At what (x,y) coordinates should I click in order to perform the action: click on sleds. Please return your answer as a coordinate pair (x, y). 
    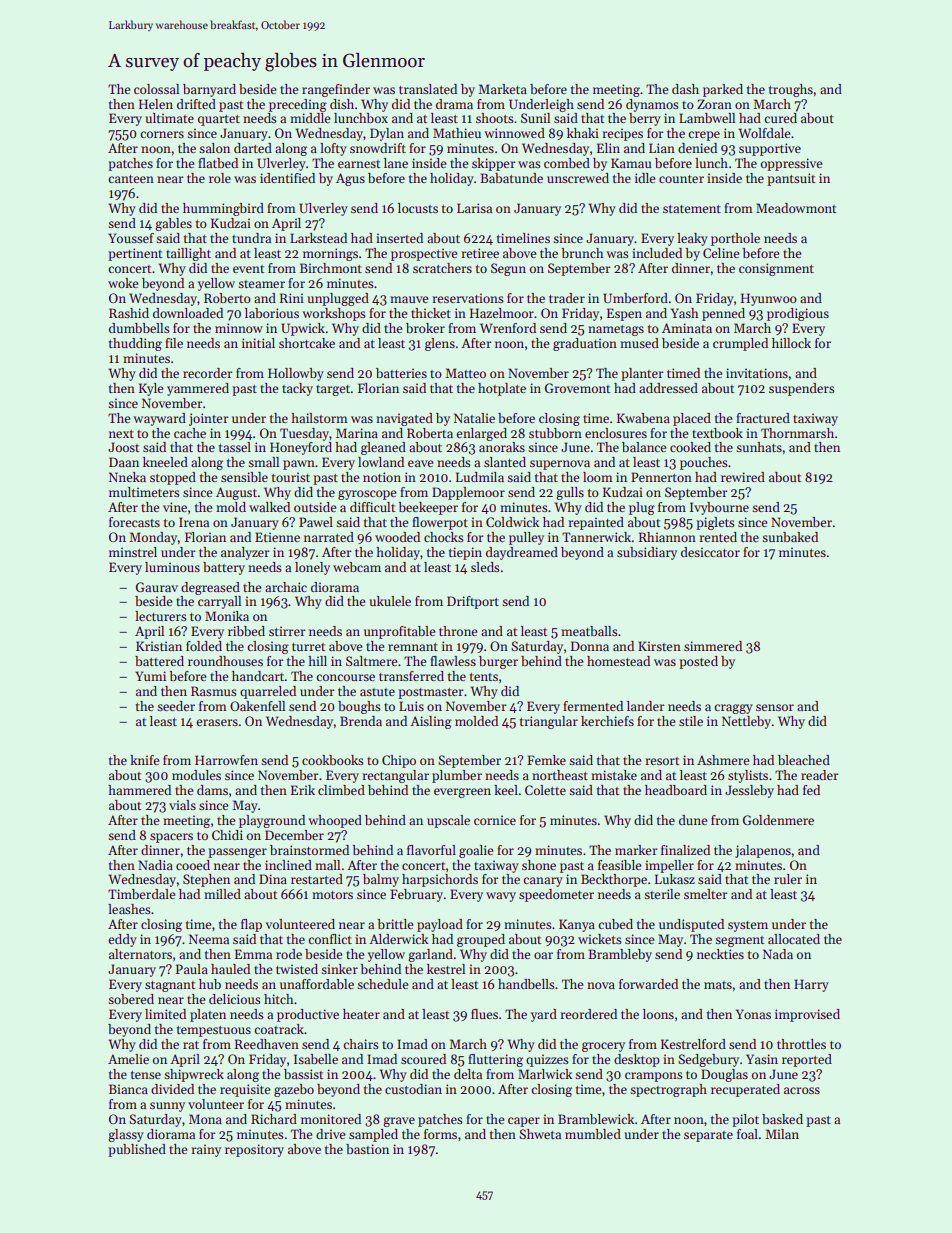
    Looking at the image, I should click on (485, 567).
